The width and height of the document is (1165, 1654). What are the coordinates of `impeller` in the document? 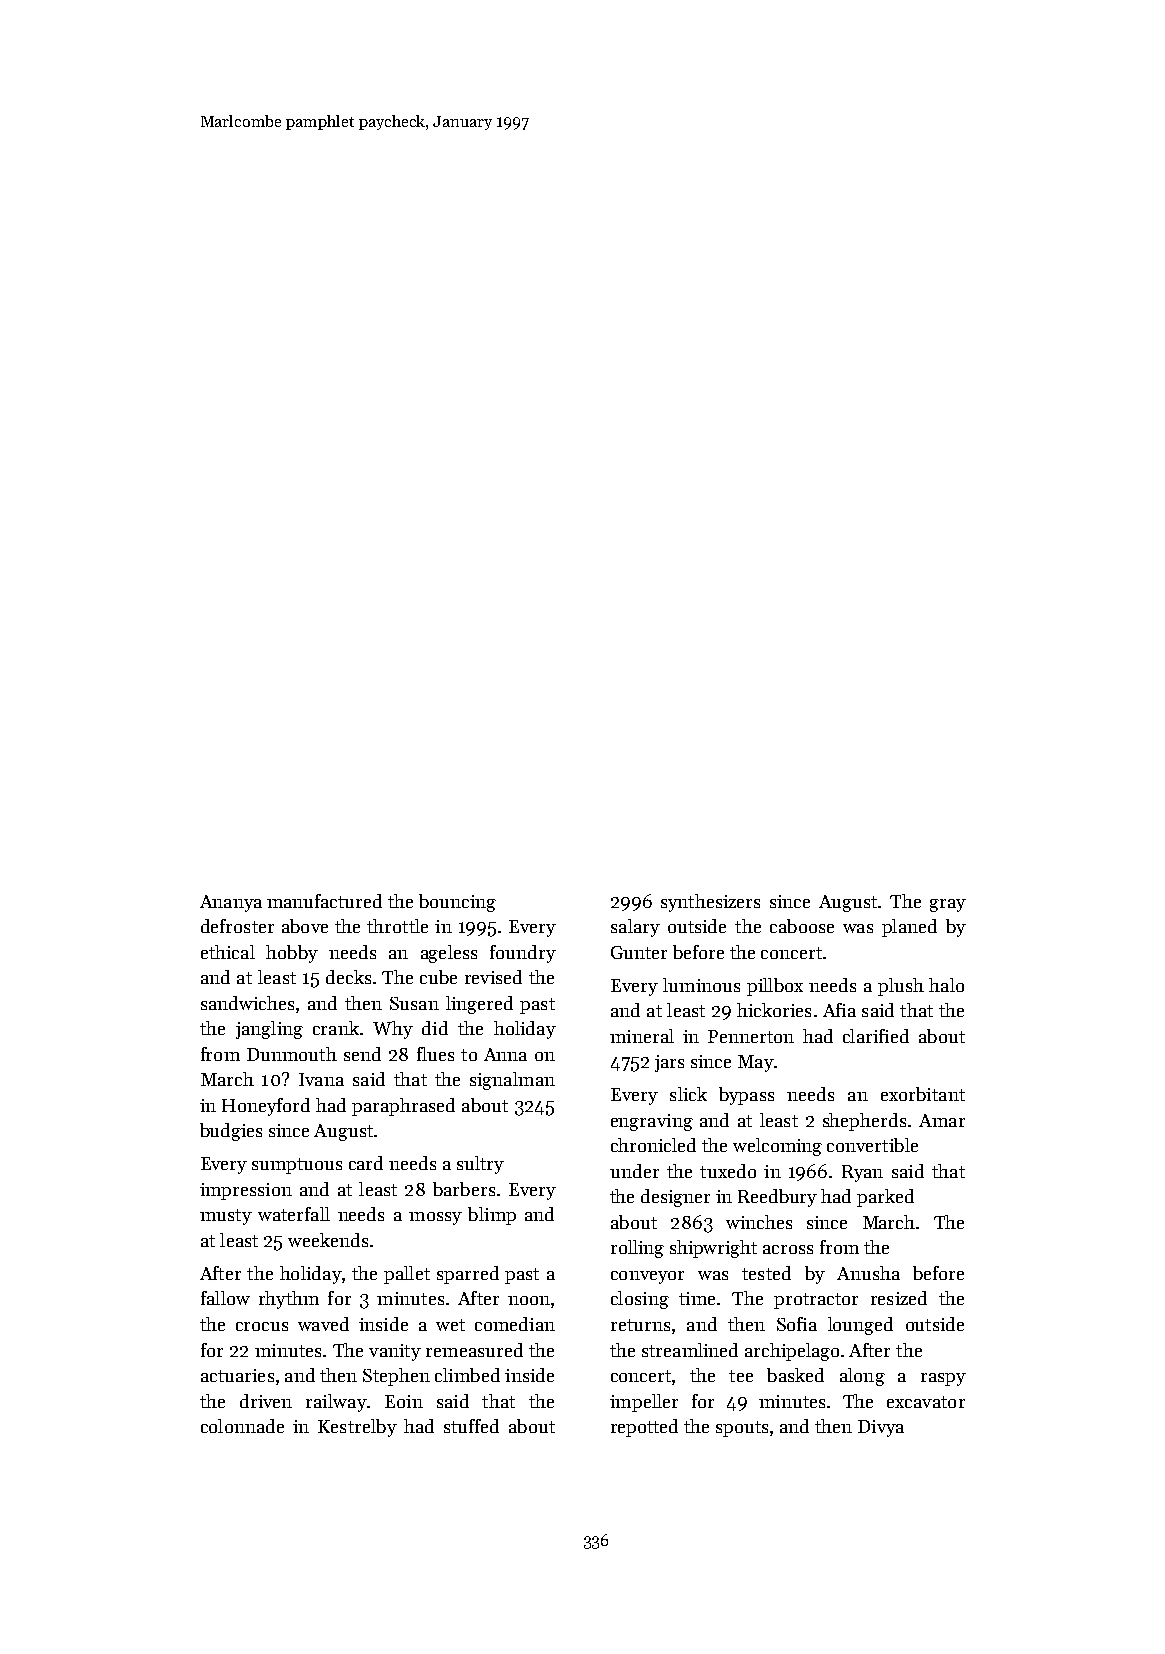 It's located at (644, 1403).
